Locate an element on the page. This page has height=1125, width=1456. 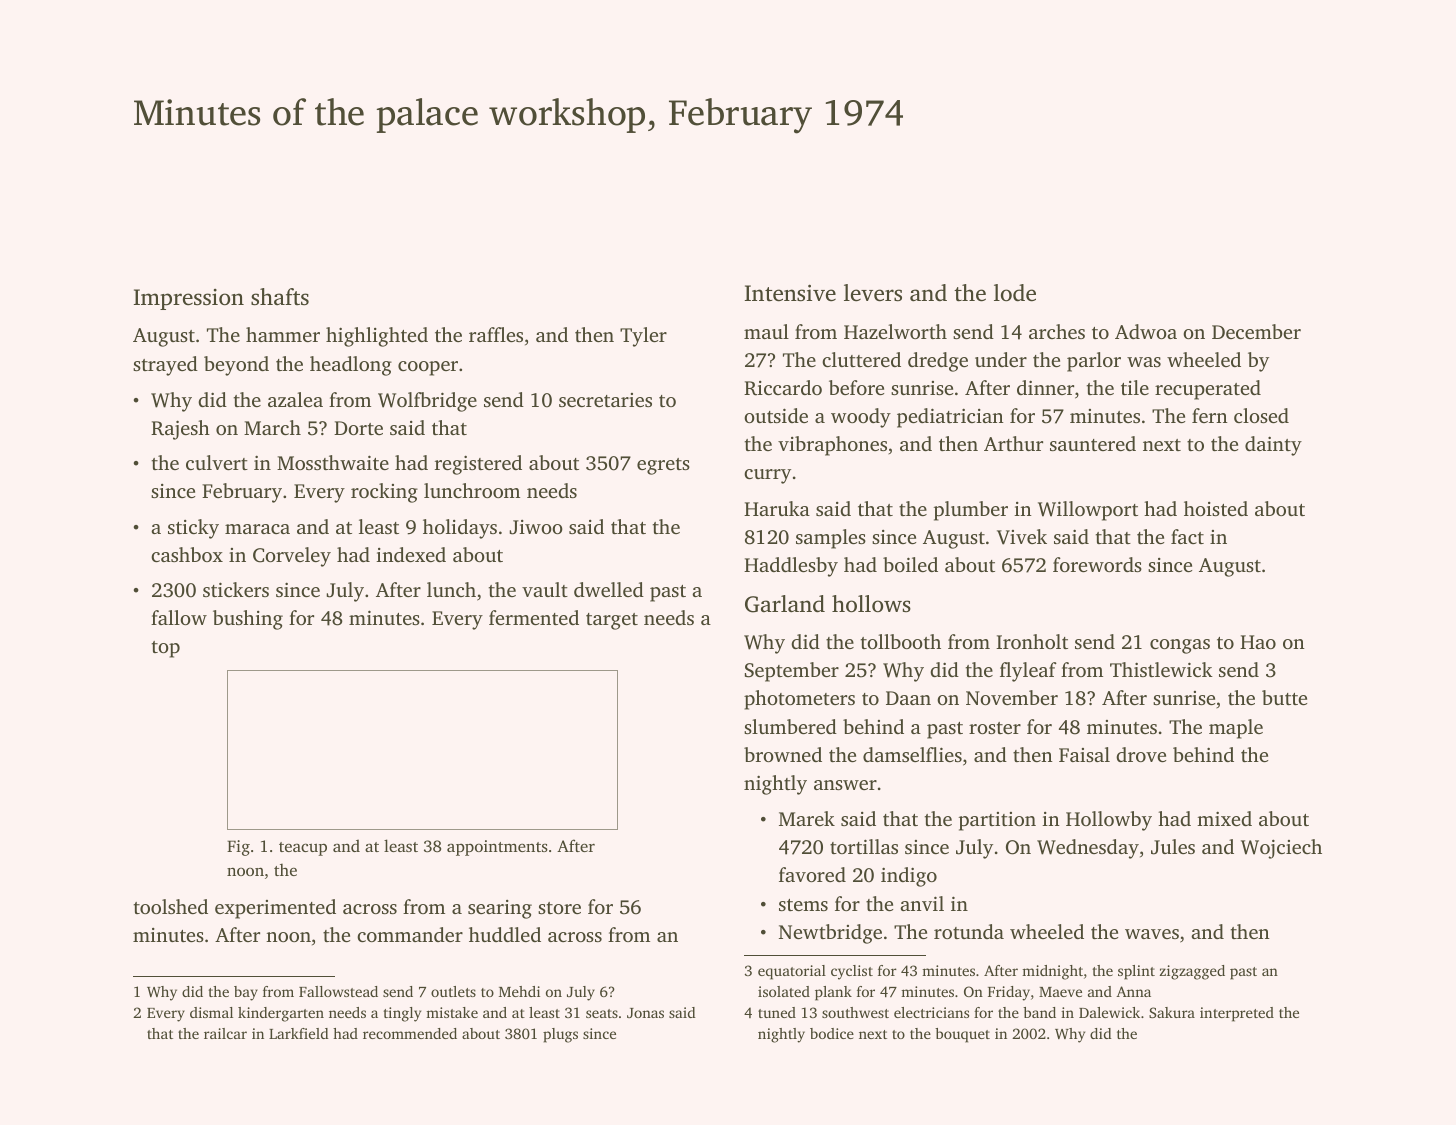
stems is located at coordinates (803, 905).
